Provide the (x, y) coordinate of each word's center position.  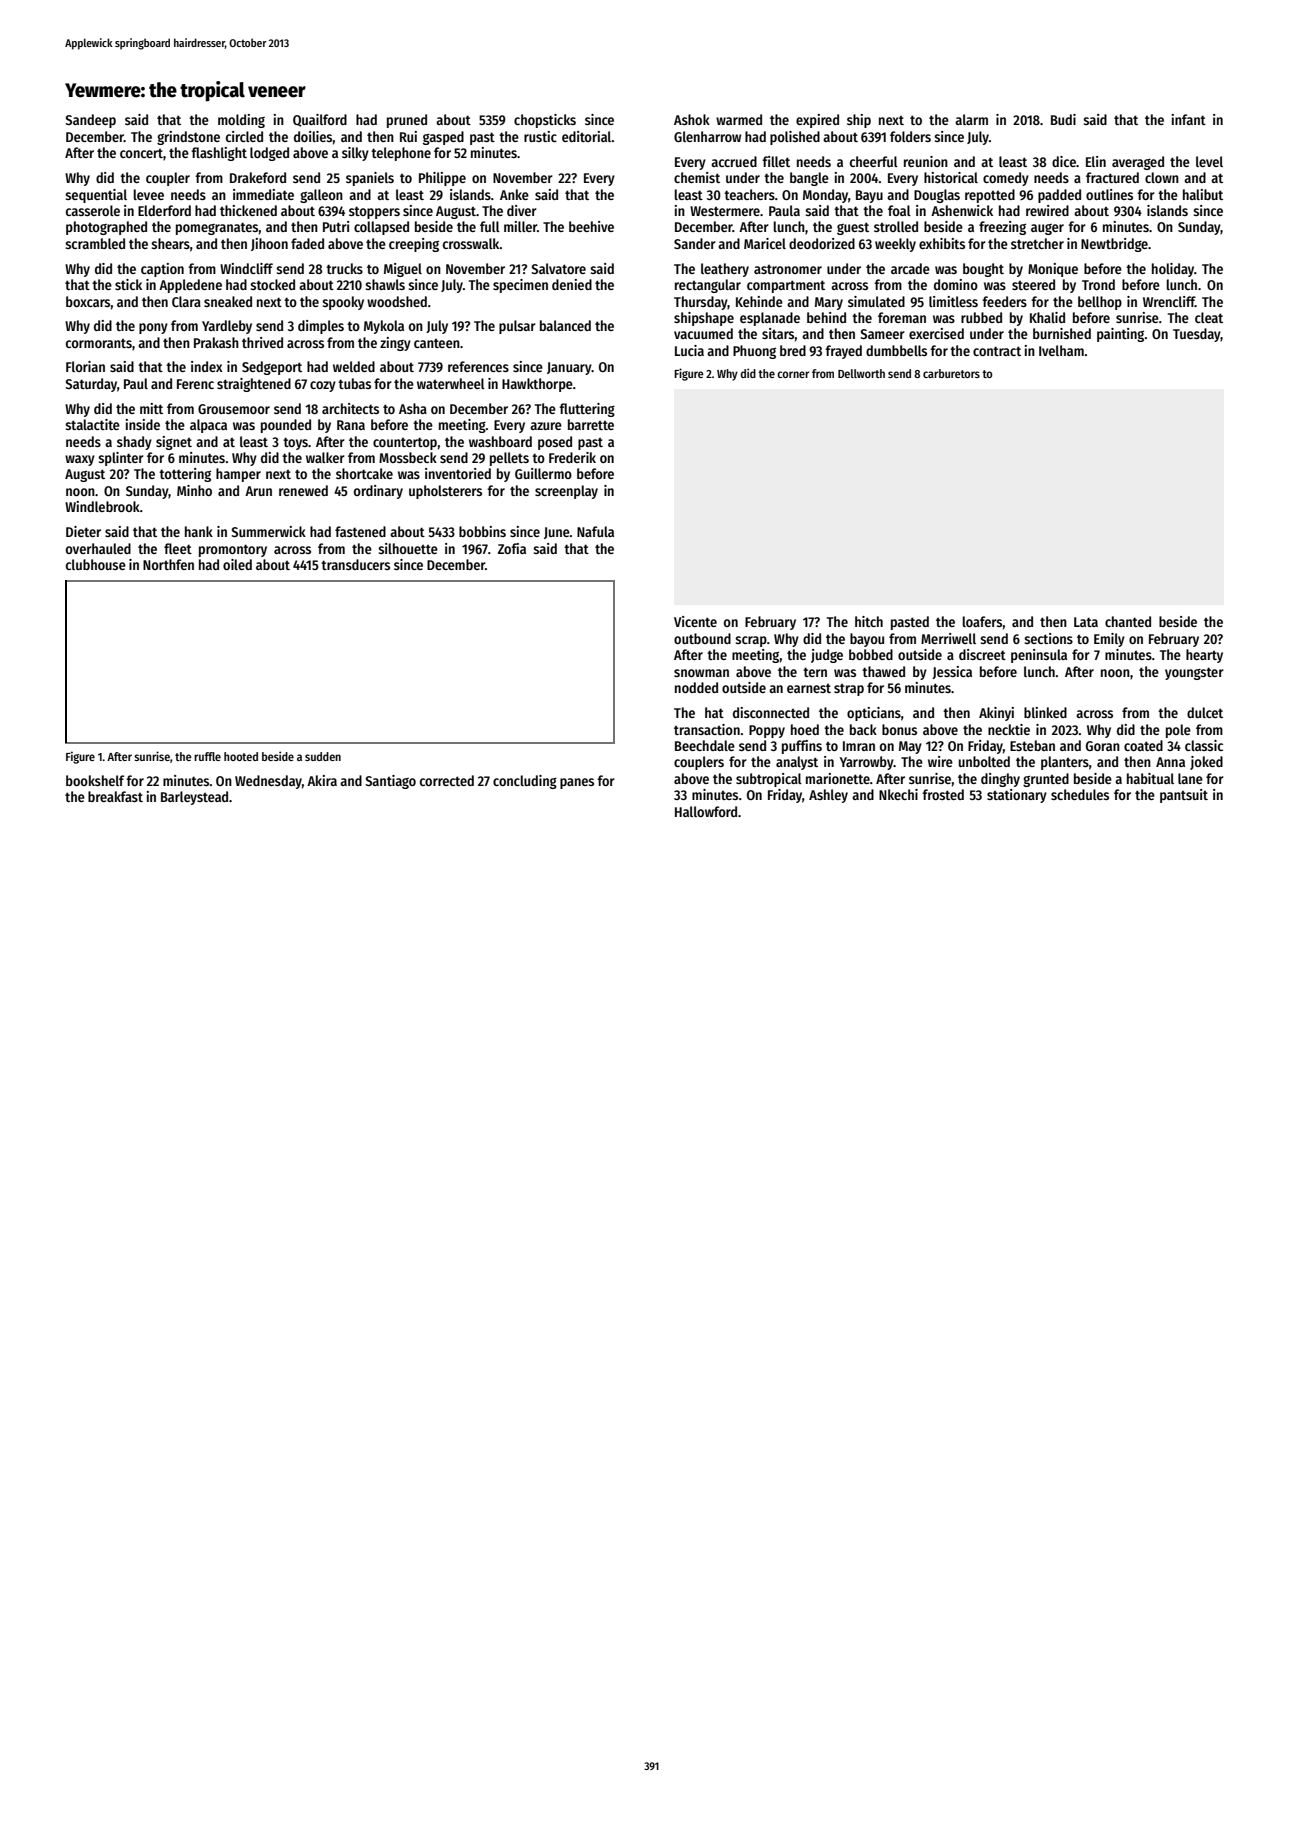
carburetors (951, 373)
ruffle (207, 756)
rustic (540, 136)
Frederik (572, 457)
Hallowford (706, 811)
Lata (1086, 622)
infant (1188, 119)
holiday (1173, 270)
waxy (80, 460)
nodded (696, 687)
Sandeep (91, 121)
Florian (85, 366)
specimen (520, 286)
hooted (241, 756)
